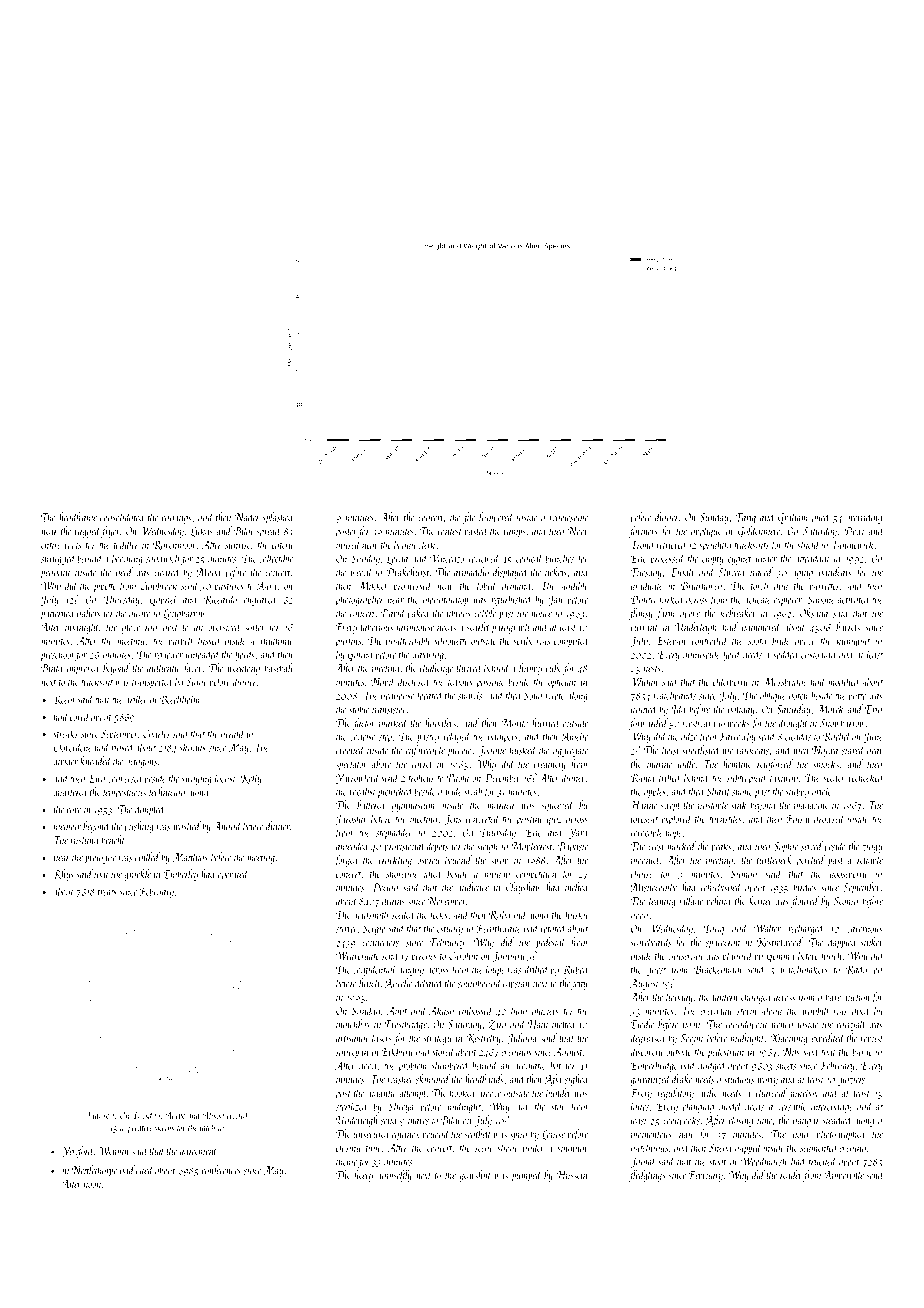  What do you see at coordinates (822, 791) in the screenshot?
I see `oriole` at bounding box center [822, 791].
